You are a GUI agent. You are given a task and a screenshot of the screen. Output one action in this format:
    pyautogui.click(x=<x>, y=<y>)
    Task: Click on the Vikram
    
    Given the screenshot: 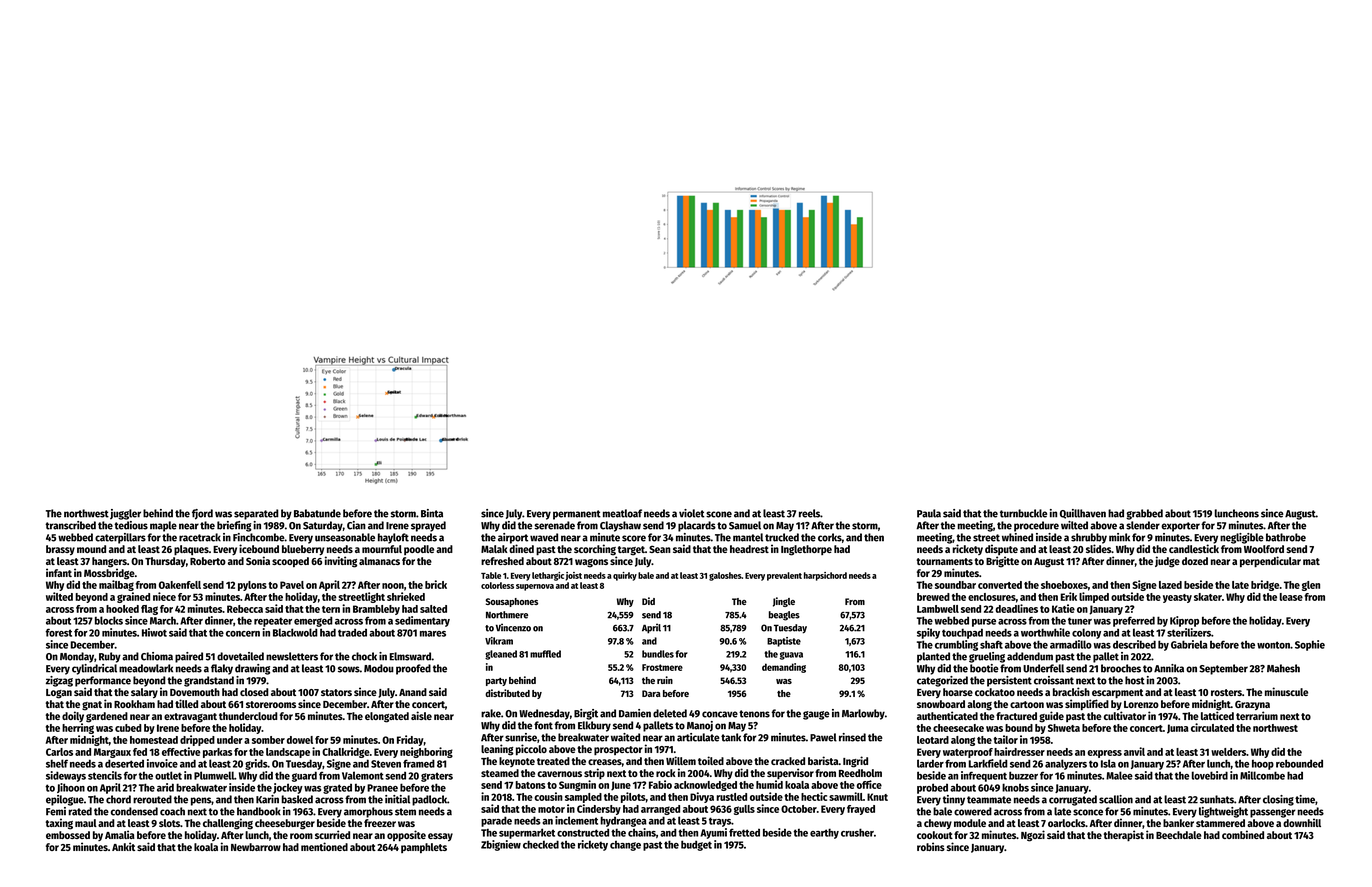 What is the action you would take?
    pyautogui.click(x=499, y=641)
